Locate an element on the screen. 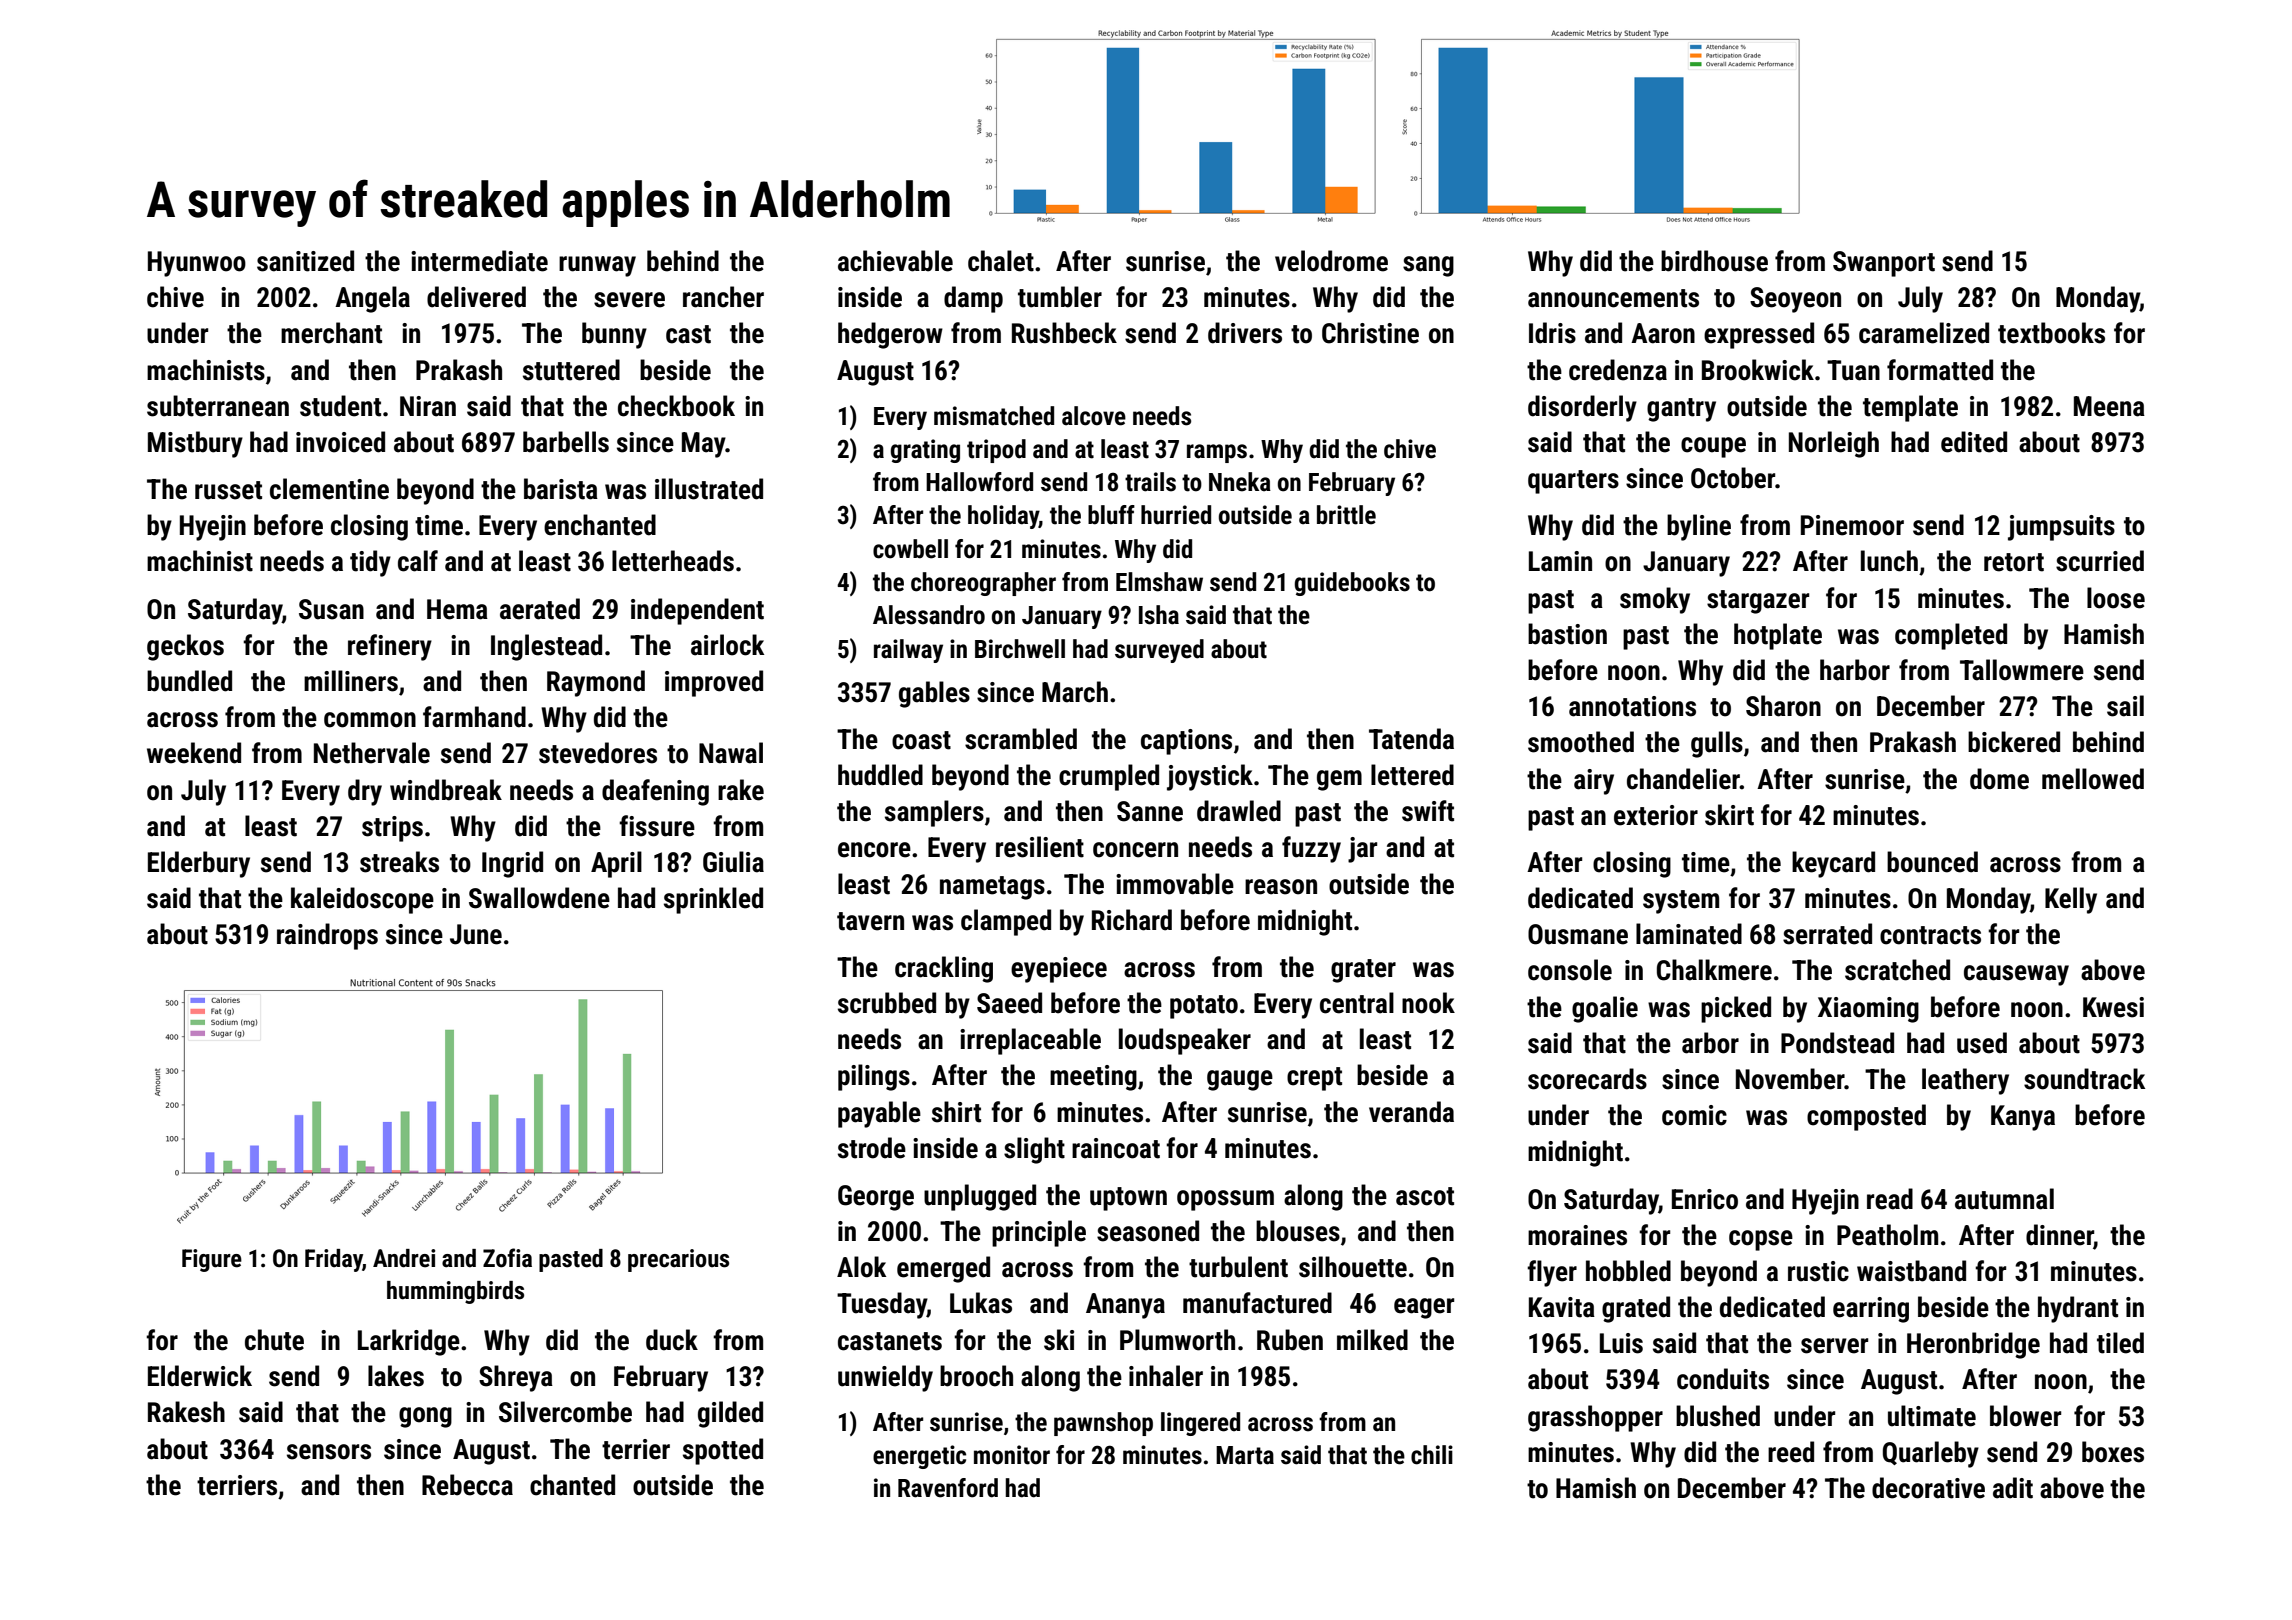 Image resolution: width=2292 pixels, height=1620 pixels. achievable is located at coordinates (895, 261).
